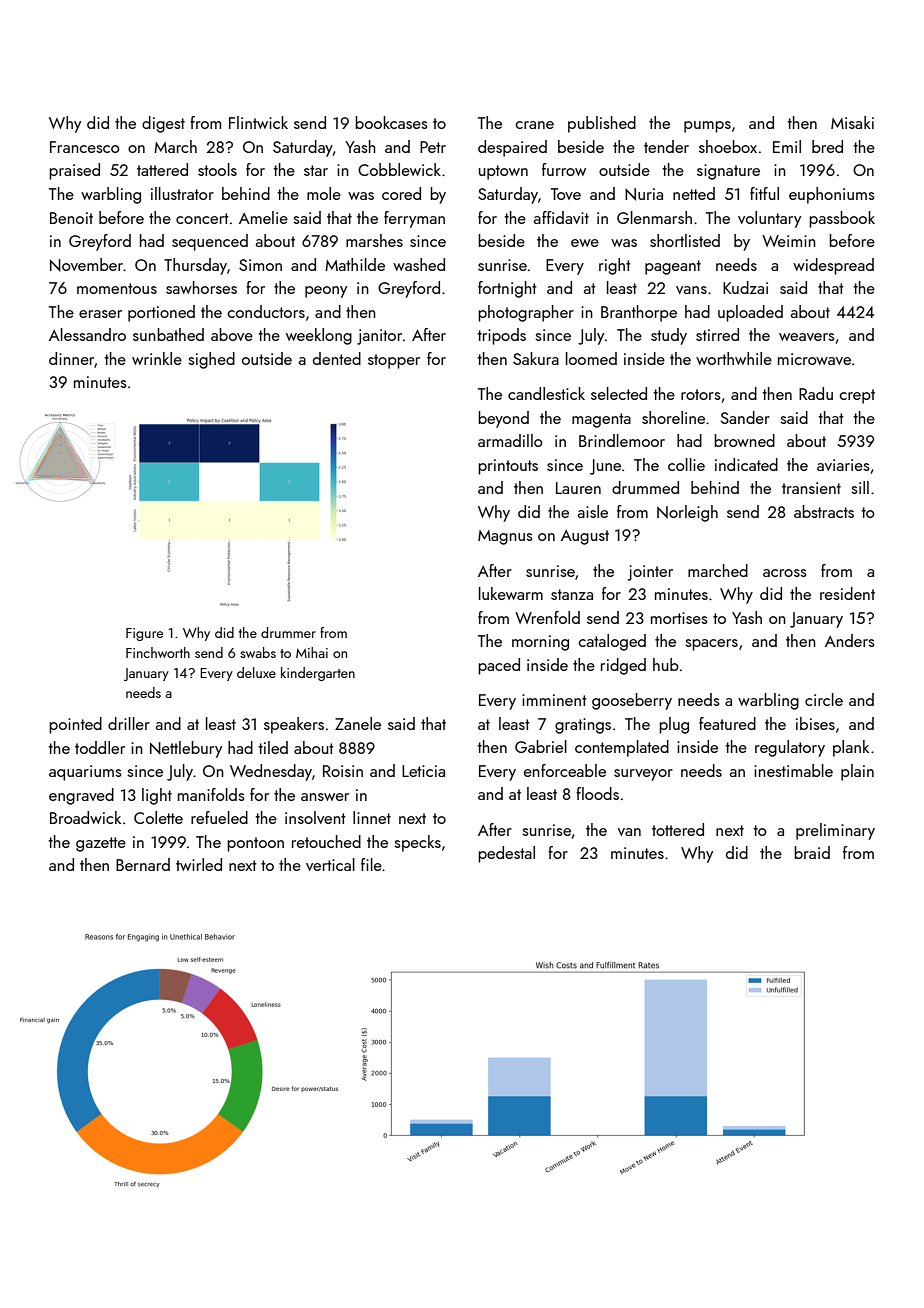 The image size is (924, 1308). What do you see at coordinates (852, 122) in the screenshot?
I see `Misaki` at bounding box center [852, 122].
